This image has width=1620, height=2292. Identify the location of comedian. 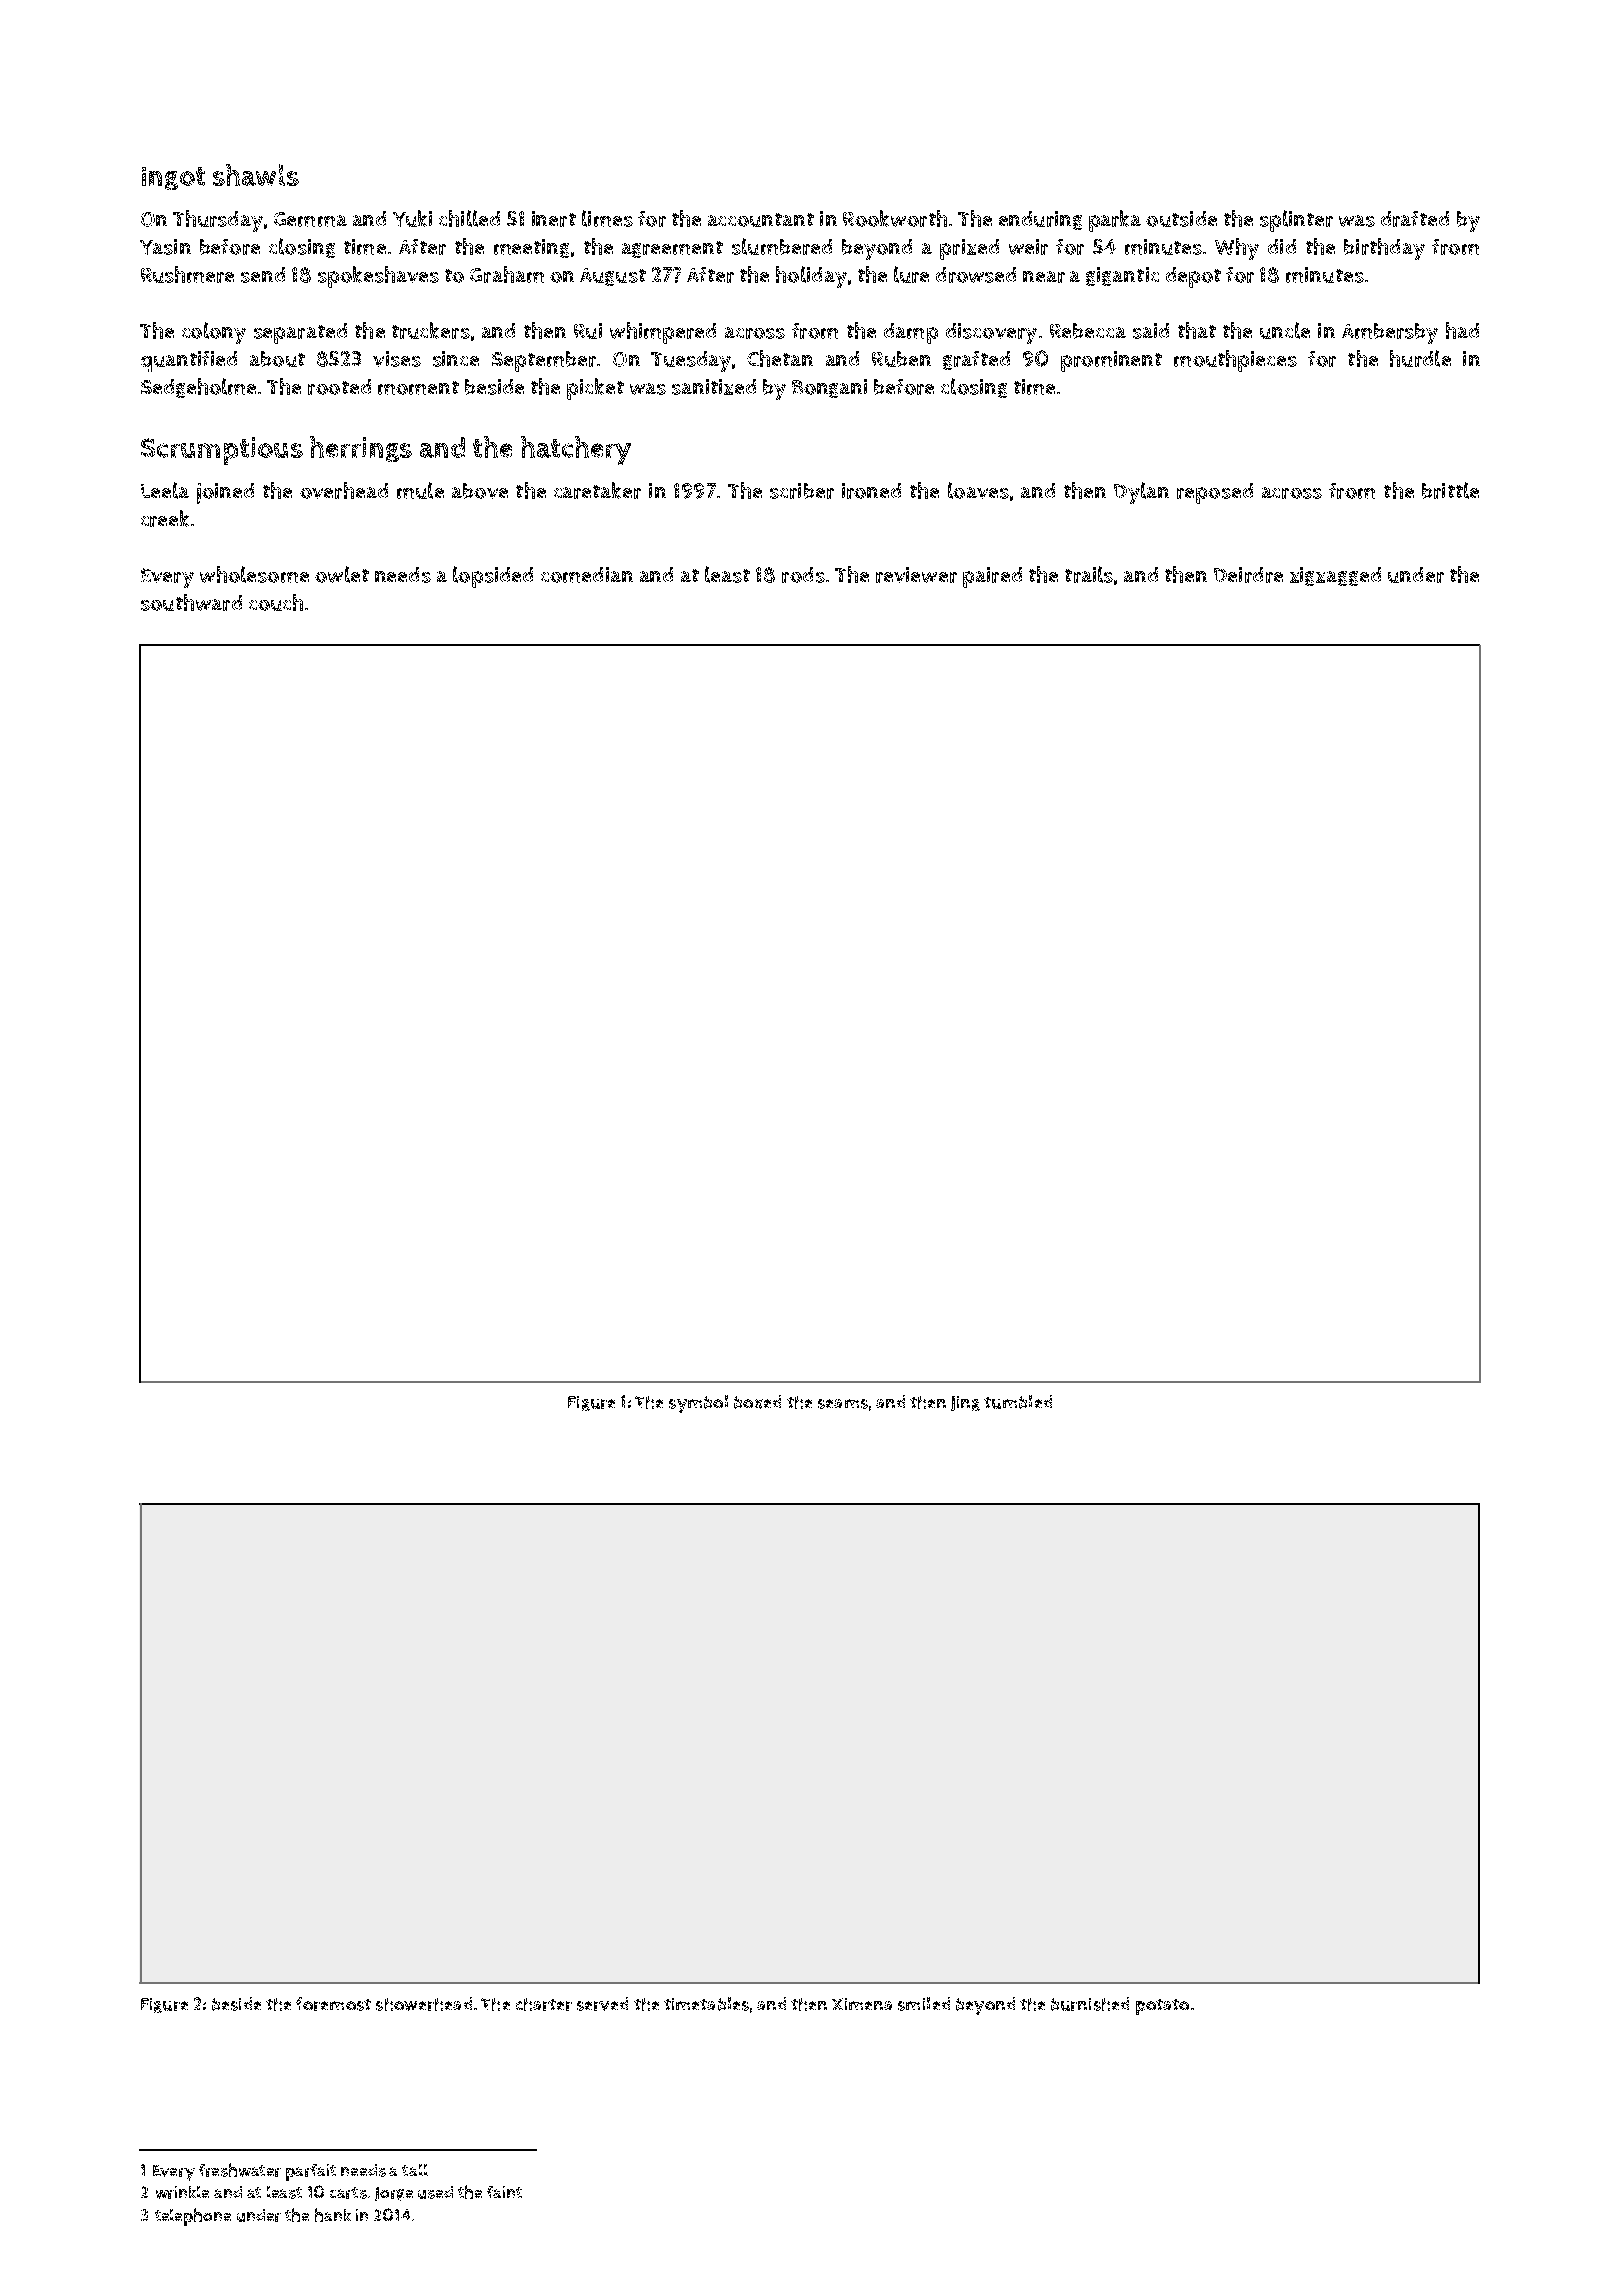
(587, 575).
